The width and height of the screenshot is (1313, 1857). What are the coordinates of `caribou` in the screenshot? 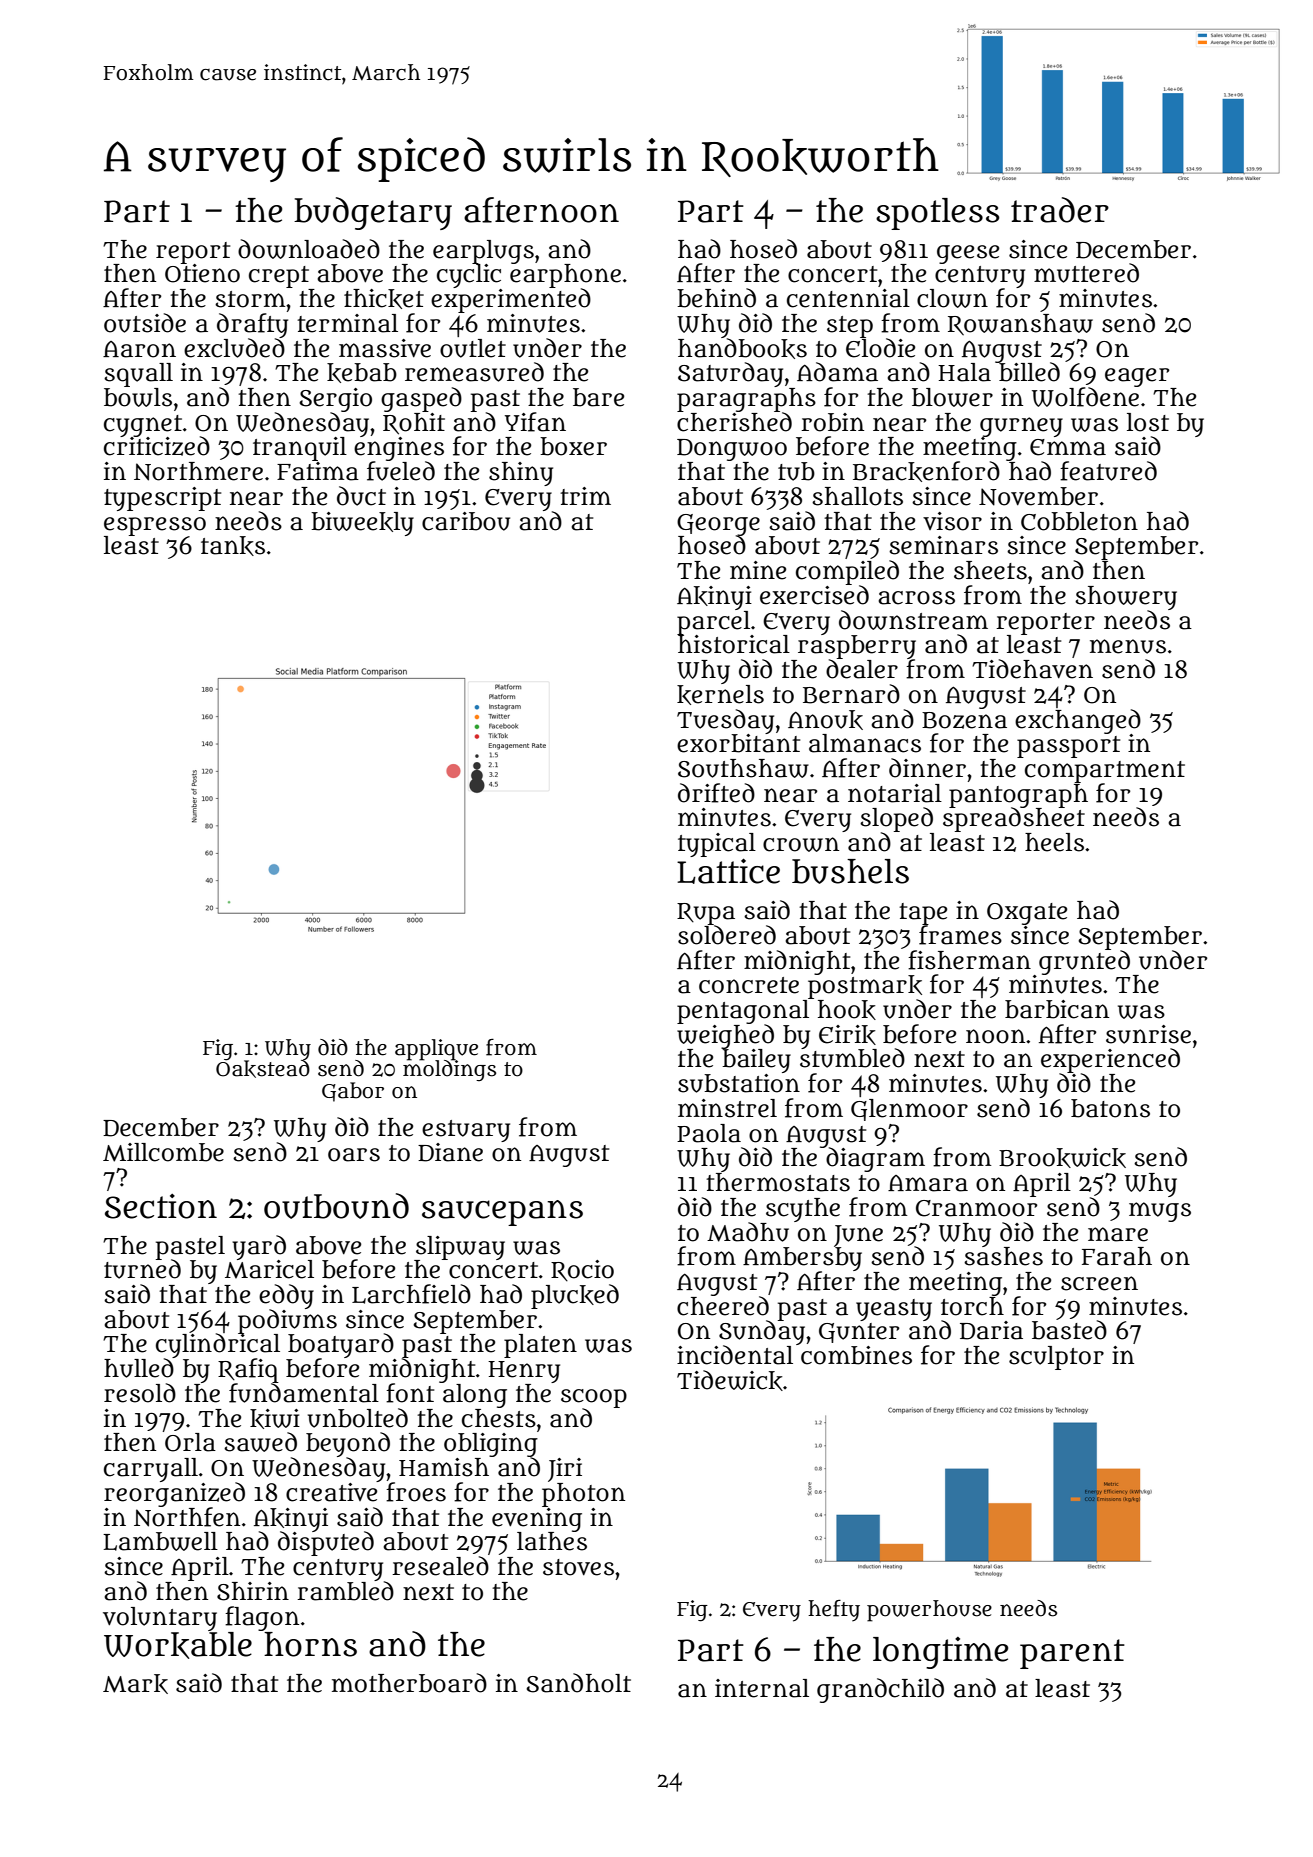 It's located at (466, 521).
